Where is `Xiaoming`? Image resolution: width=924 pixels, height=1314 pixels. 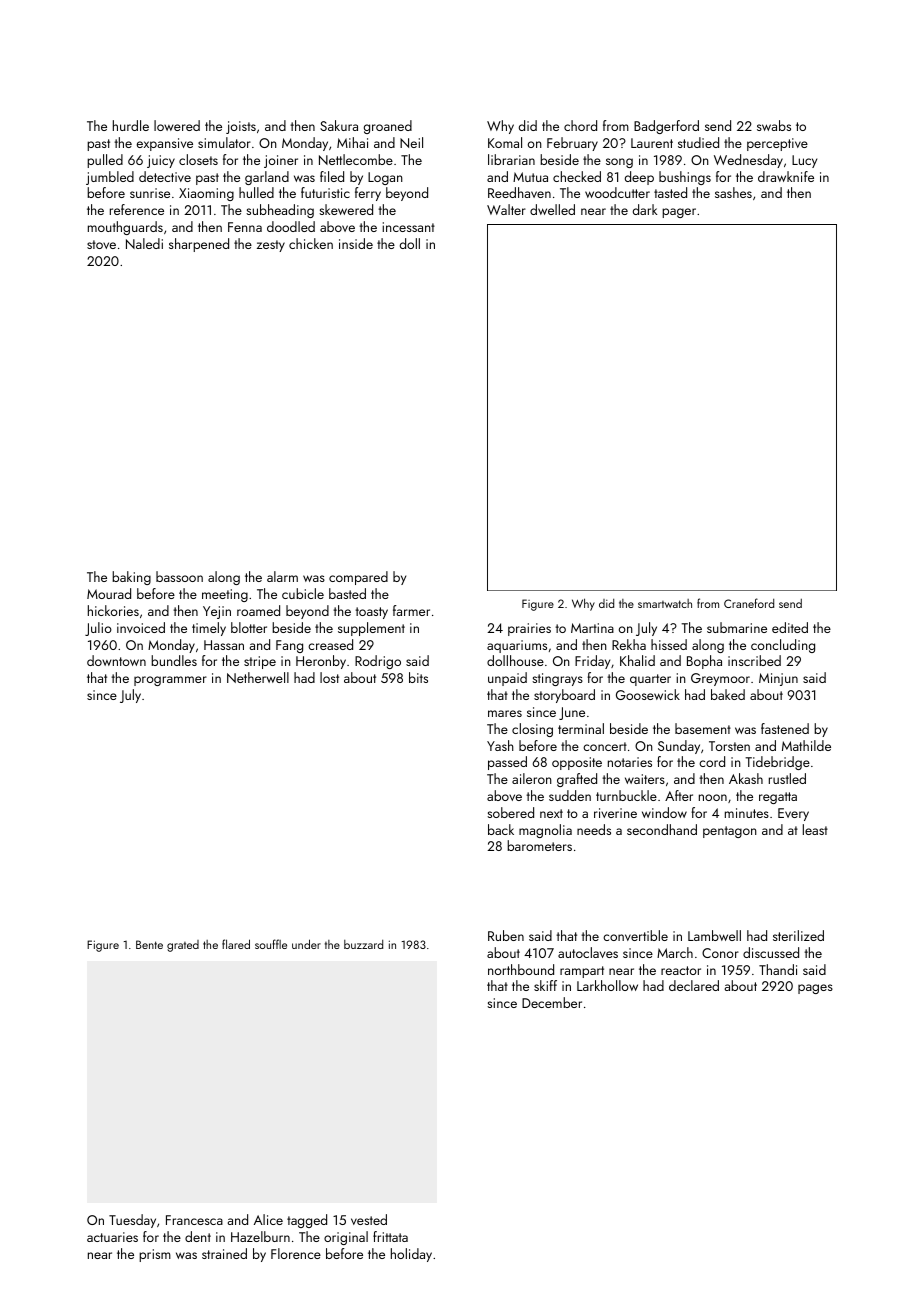
Xiaoming is located at coordinates (206, 194).
